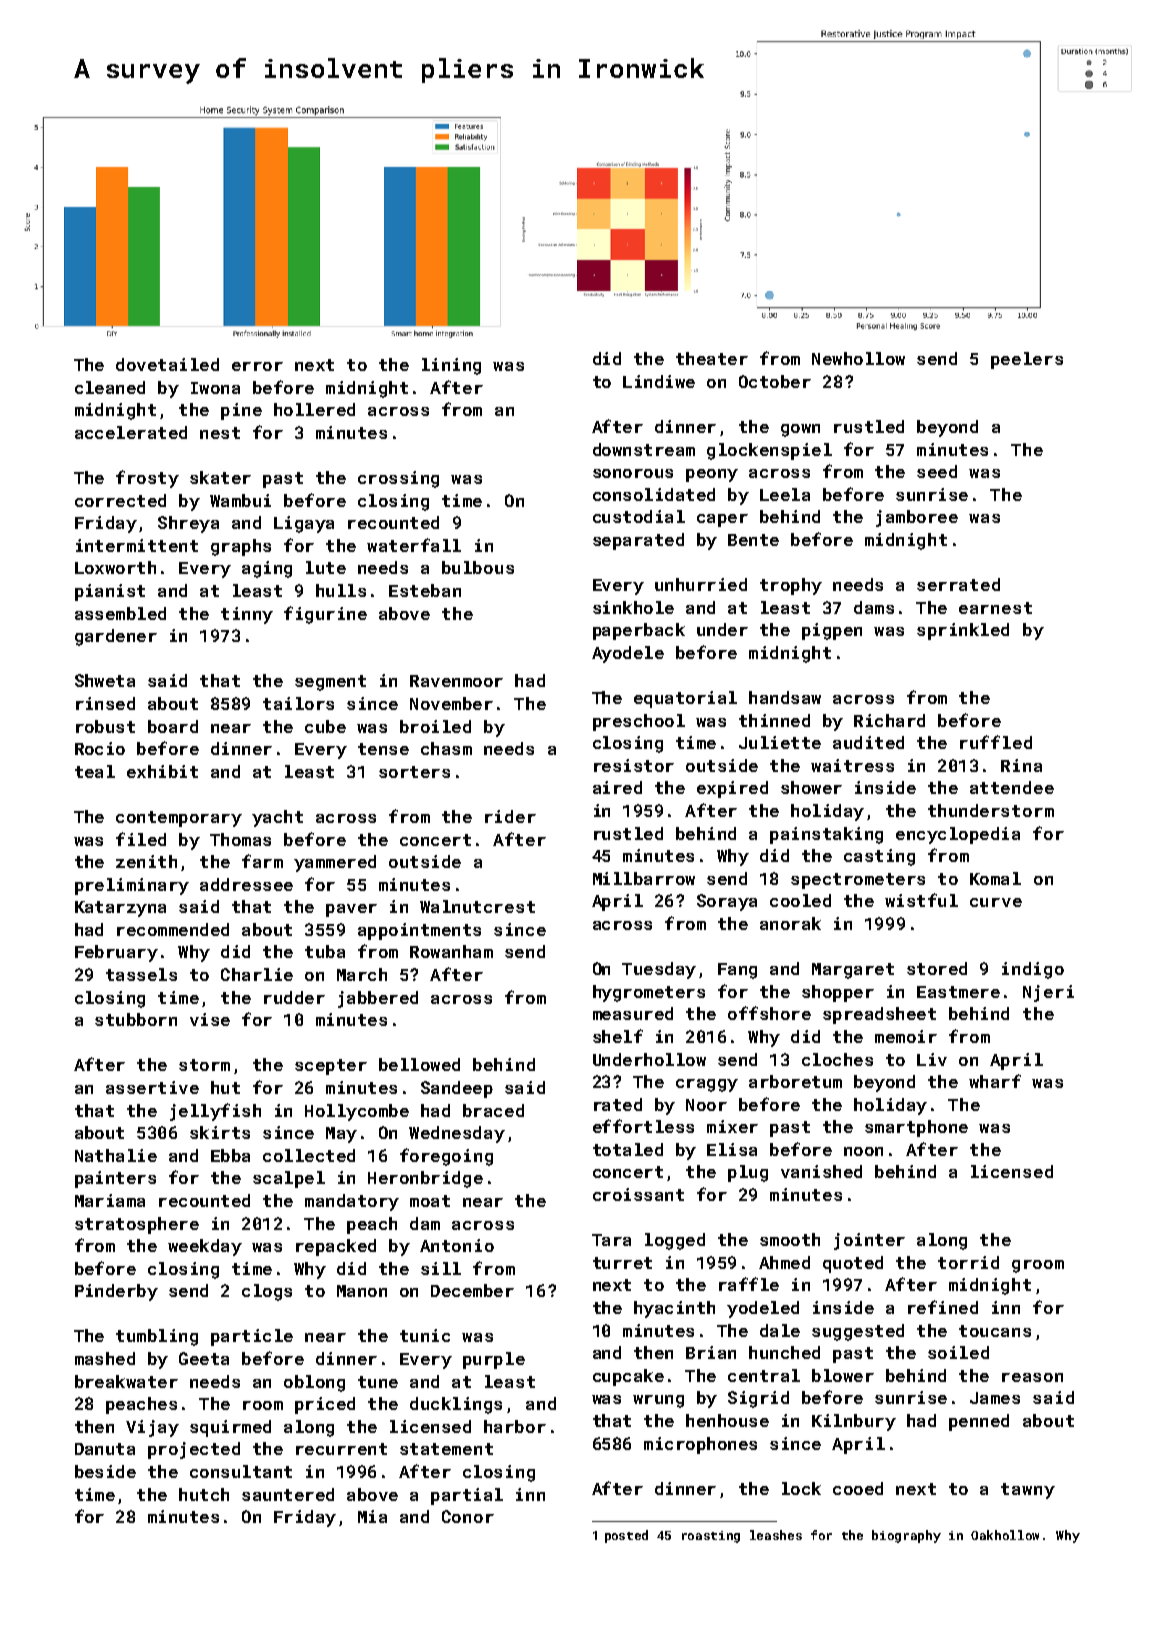 The width and height of the page is (1158, 1638). What do you see at coordinates (617, 787) in the page?
I see `aired` at bounding box center [617, 787].
